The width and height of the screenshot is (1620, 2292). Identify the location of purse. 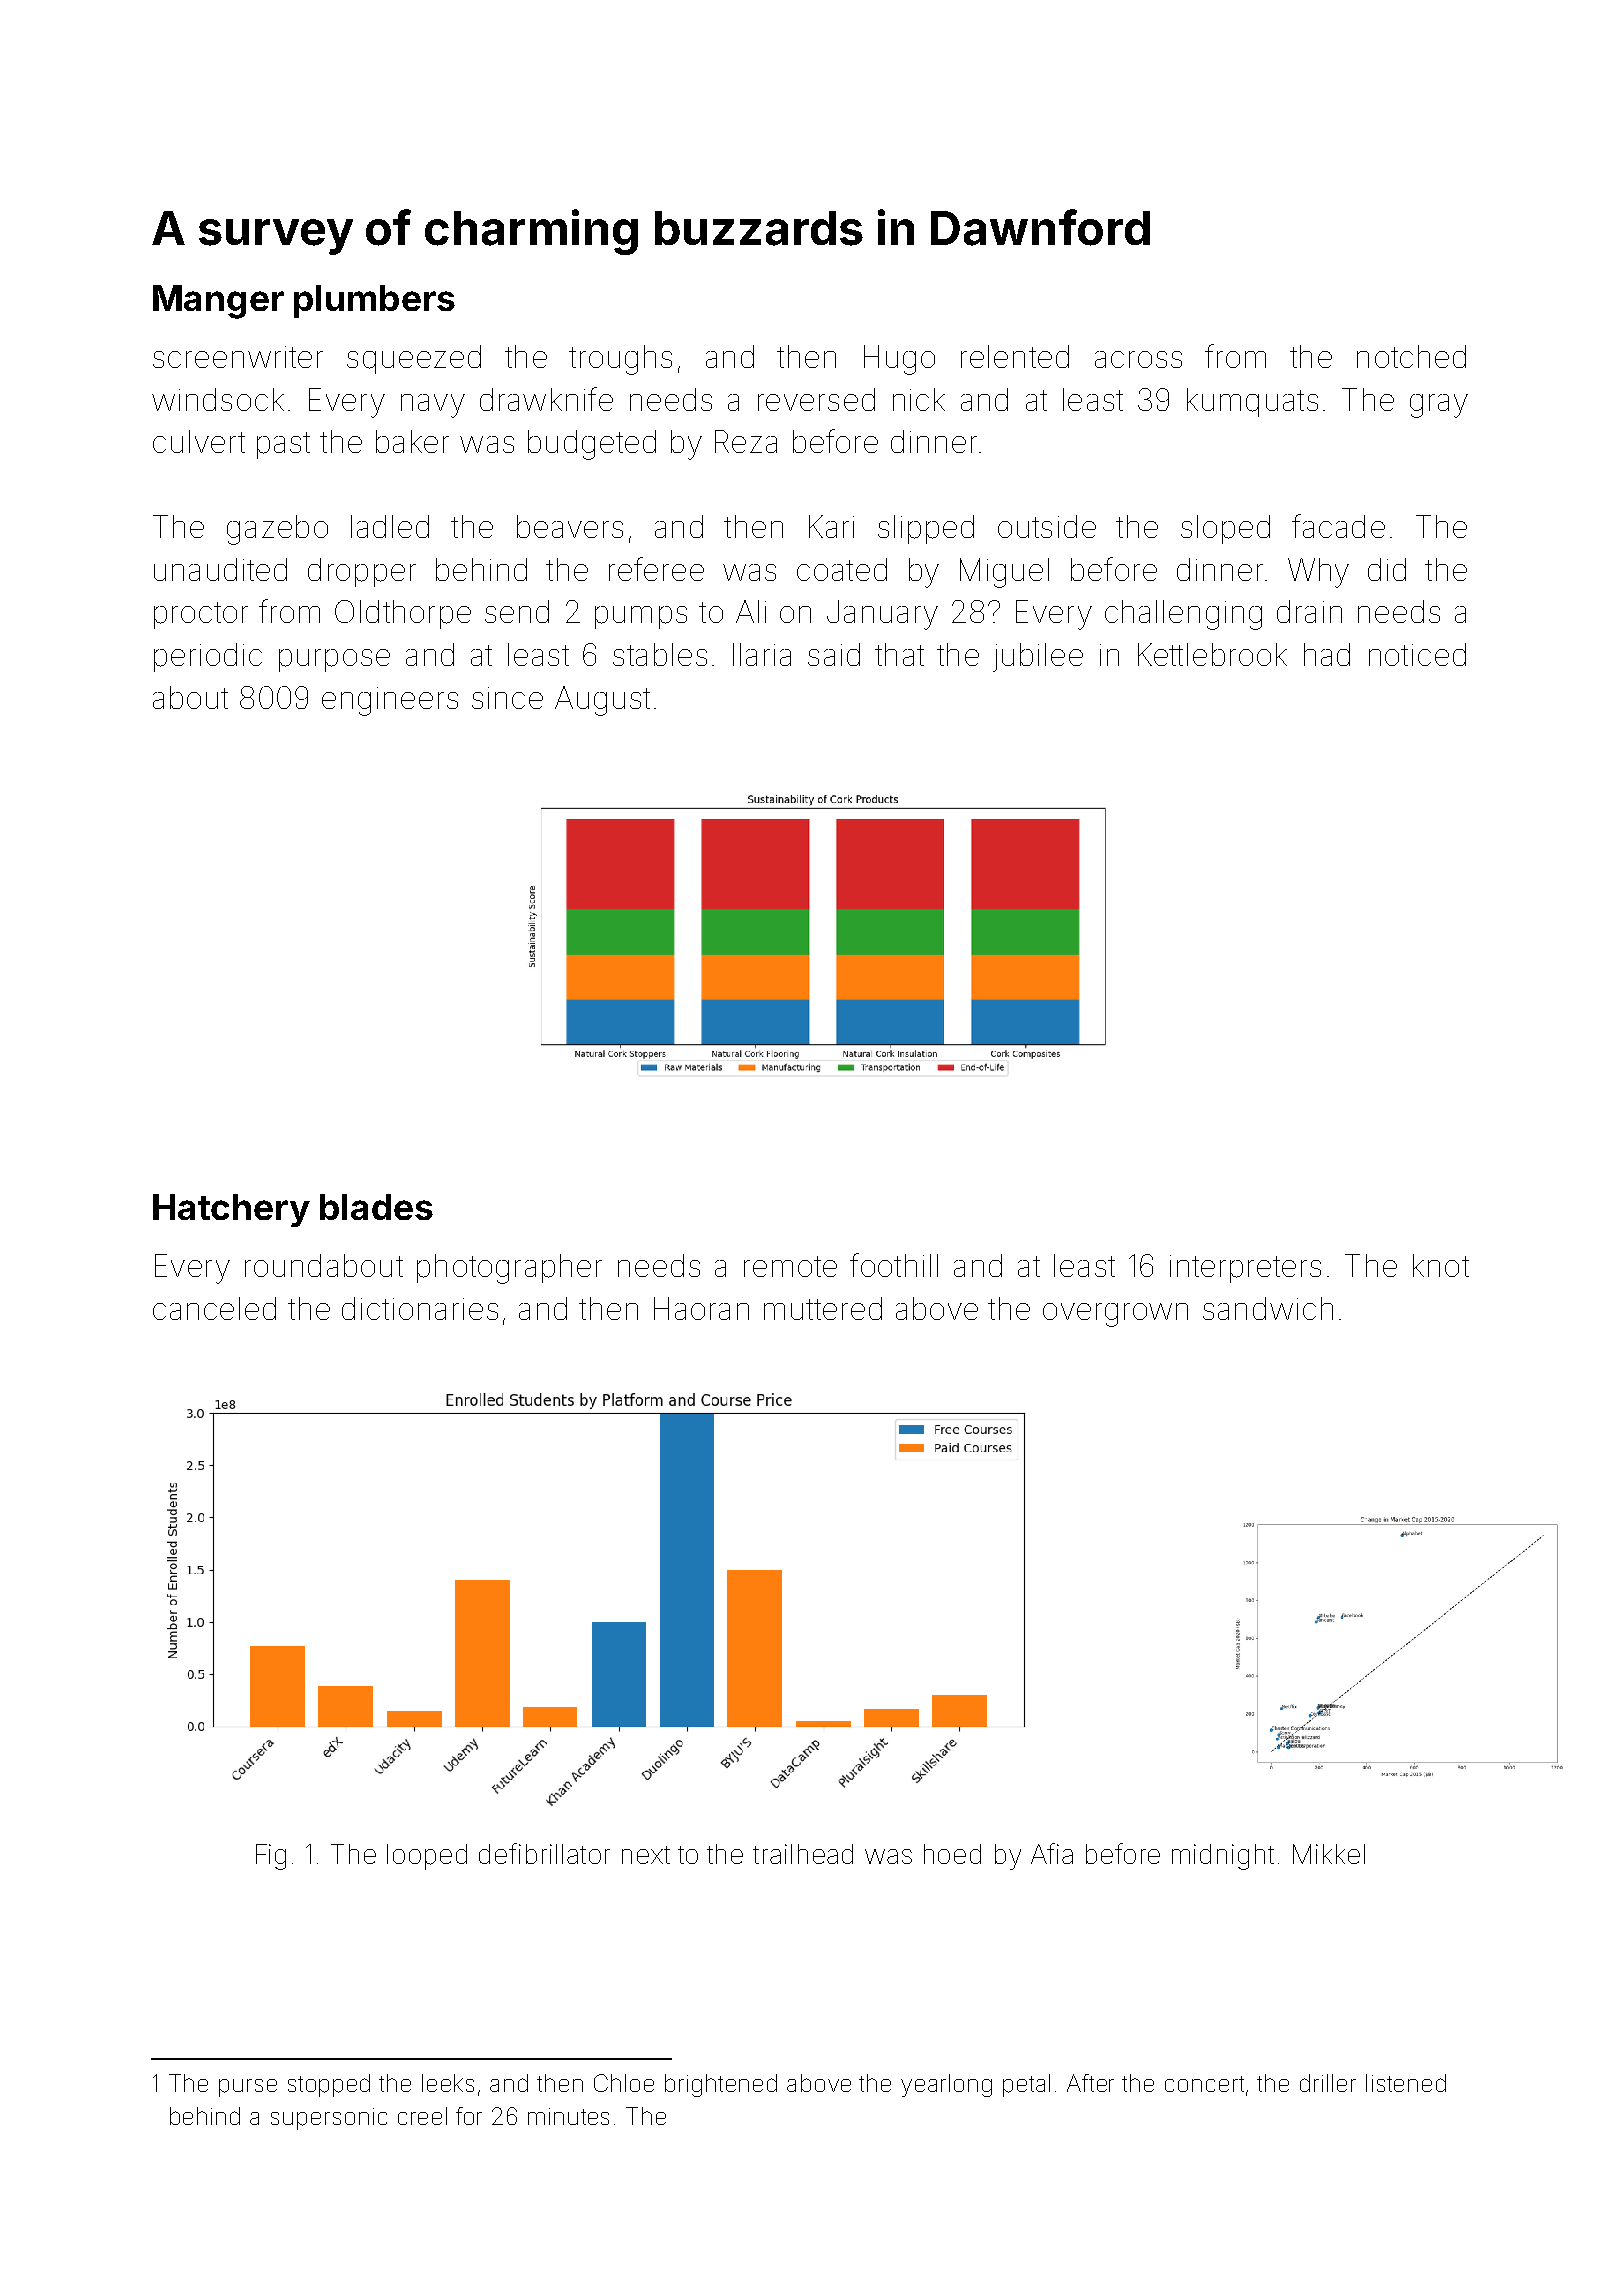
(248, 2088).
